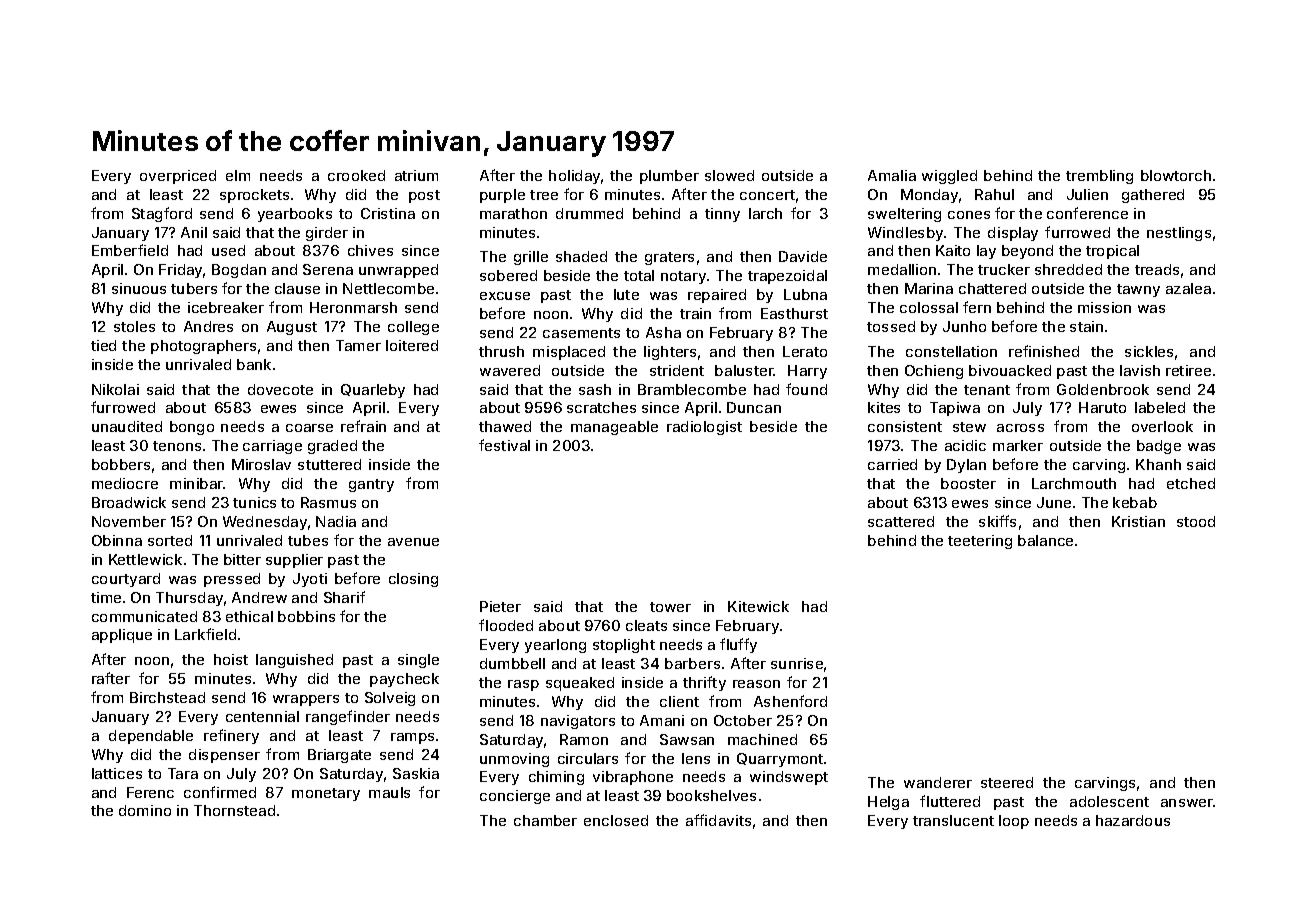  What do you see at coordinates (122, 636) in the document?
I see `applique` at bounding box center [122, 636].
